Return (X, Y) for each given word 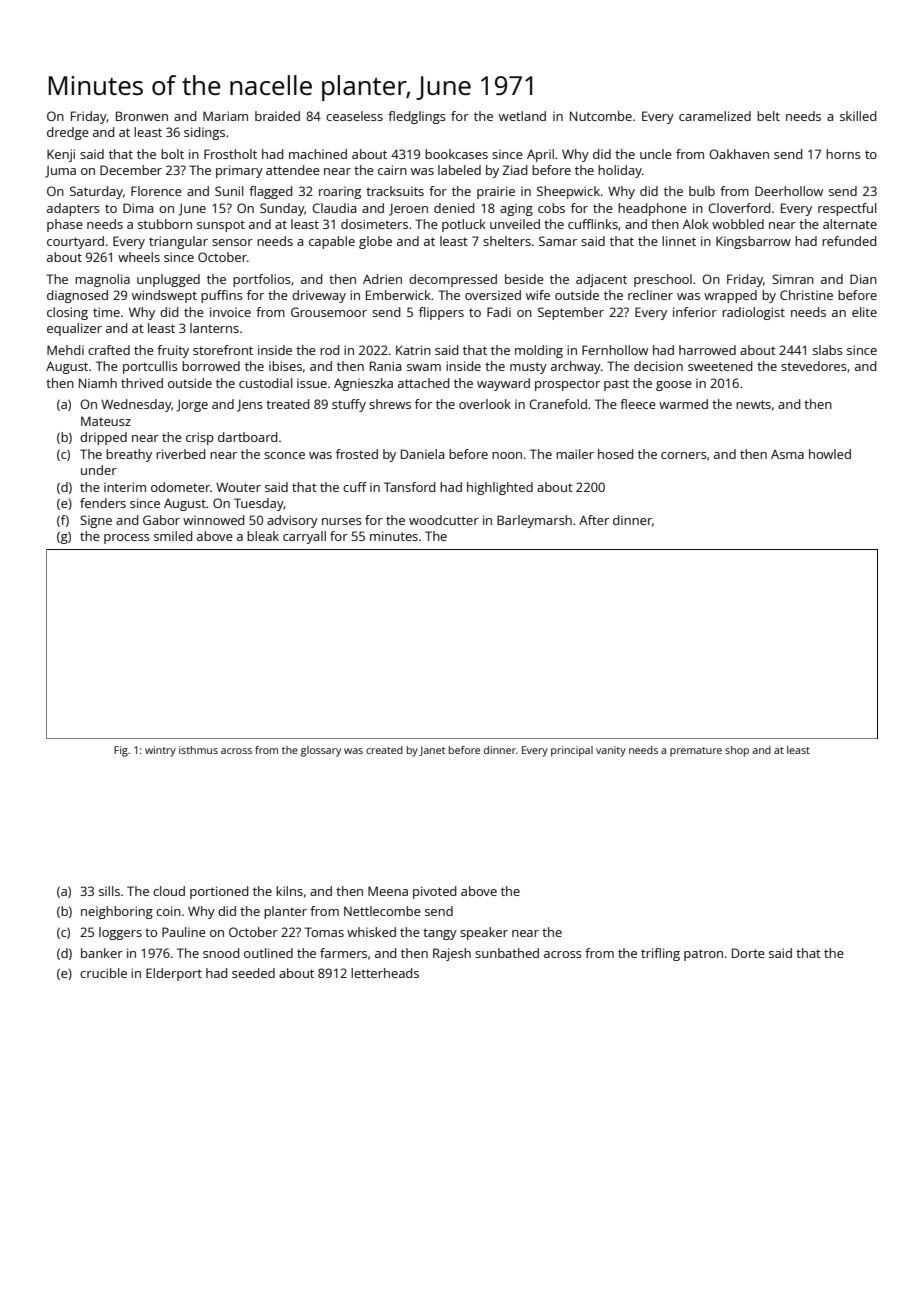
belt (768, 116)
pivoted (434, 892)
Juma (60, 172)
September (571, 313)
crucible (103, 973)
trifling (660, 954)
